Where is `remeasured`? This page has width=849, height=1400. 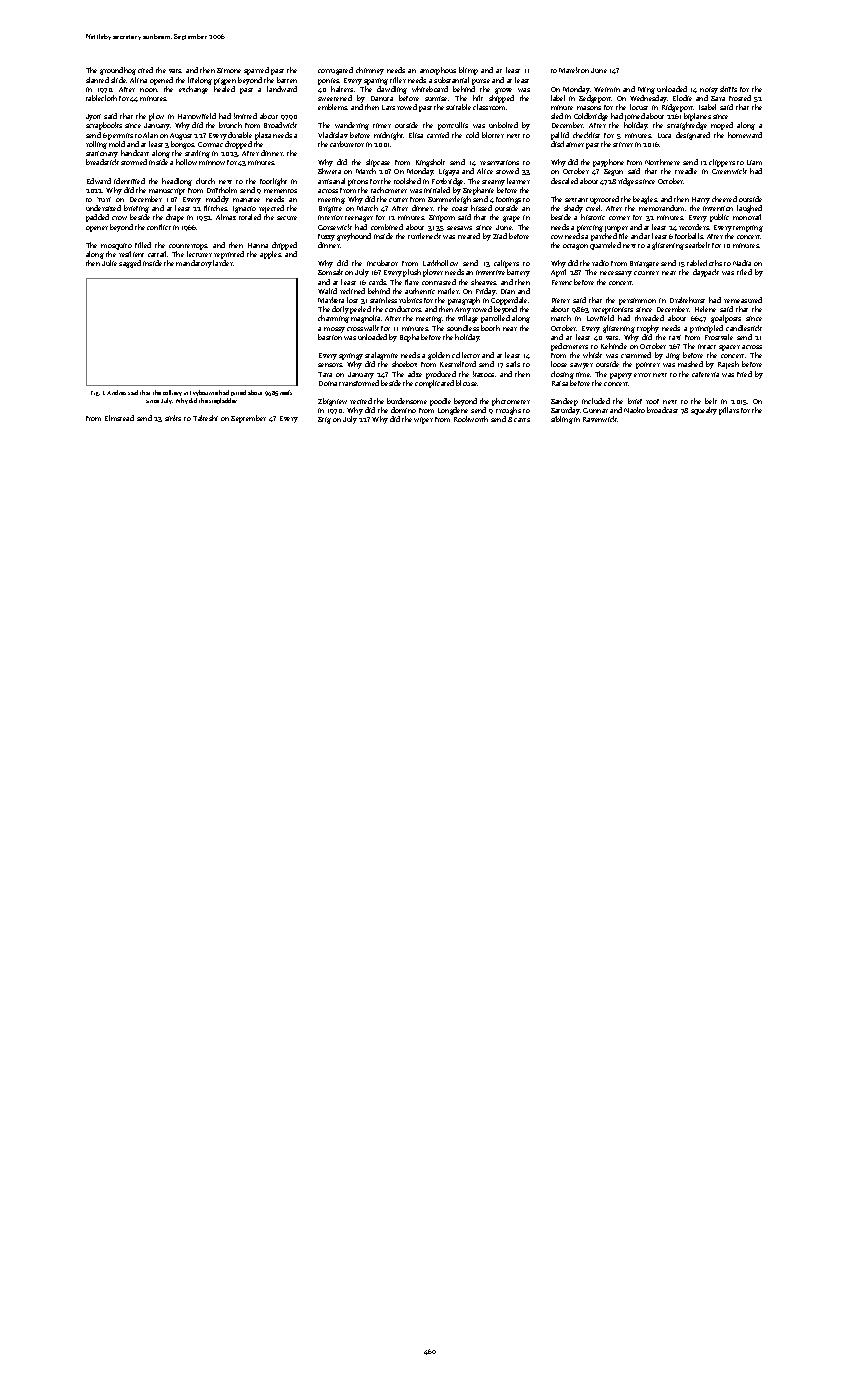
remeasured is located at coordinates (743, 300).
